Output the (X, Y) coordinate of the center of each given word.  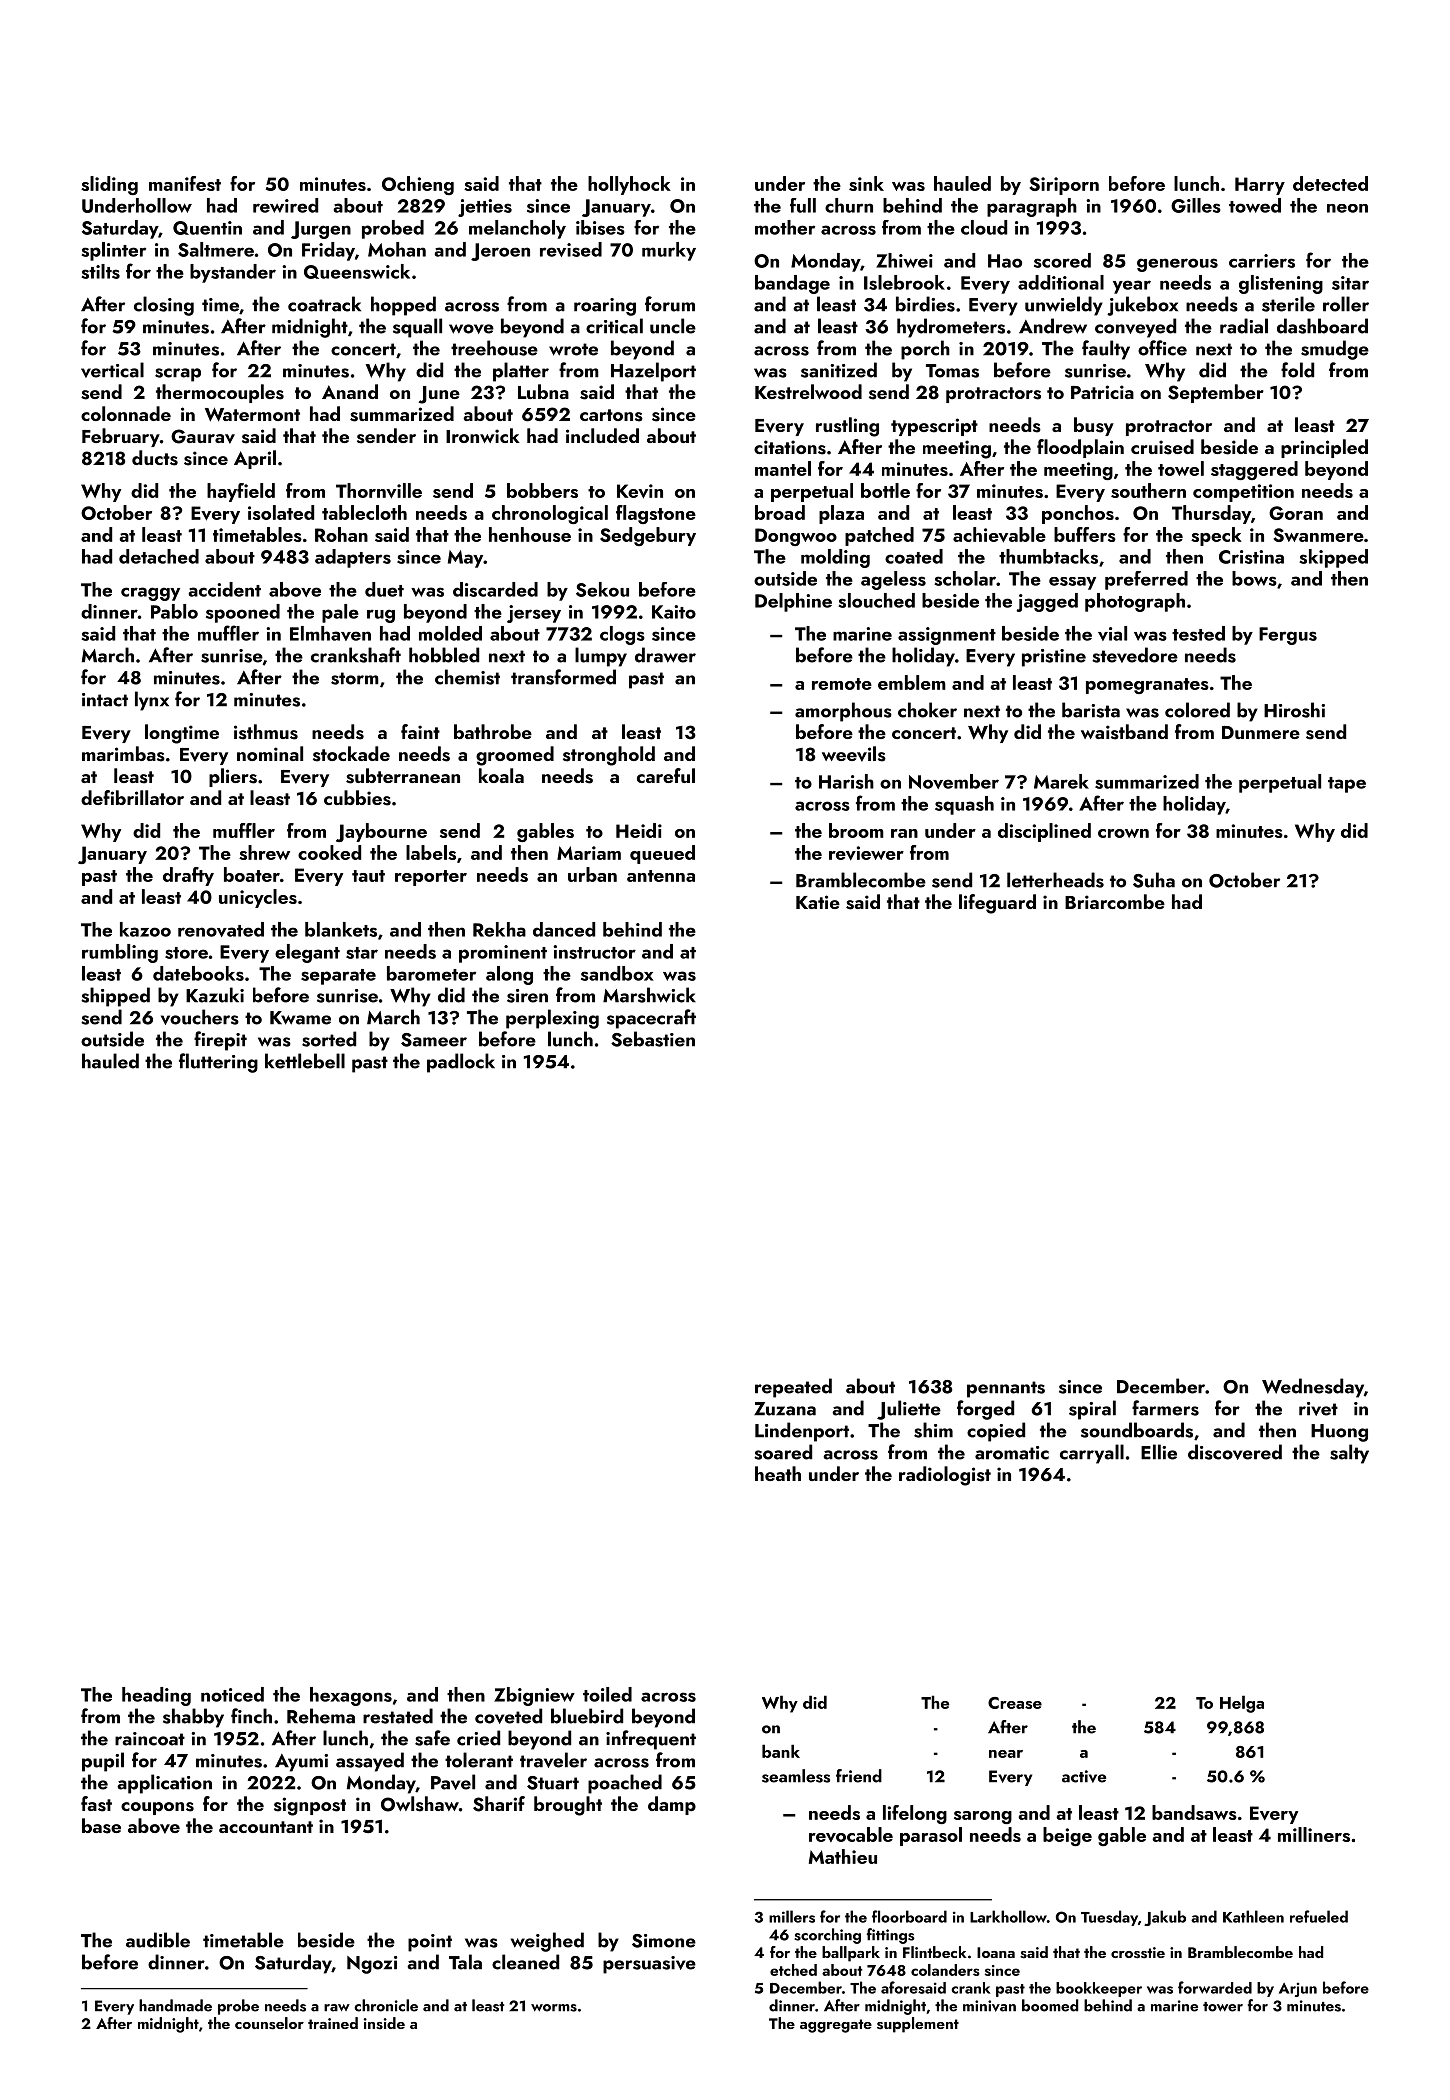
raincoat (150, 1739)
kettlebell (305, 1061)
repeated (793, 1388)
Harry (1260, 186)
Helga (1242, 1704)
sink (866, 183)
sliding (109, 185)
